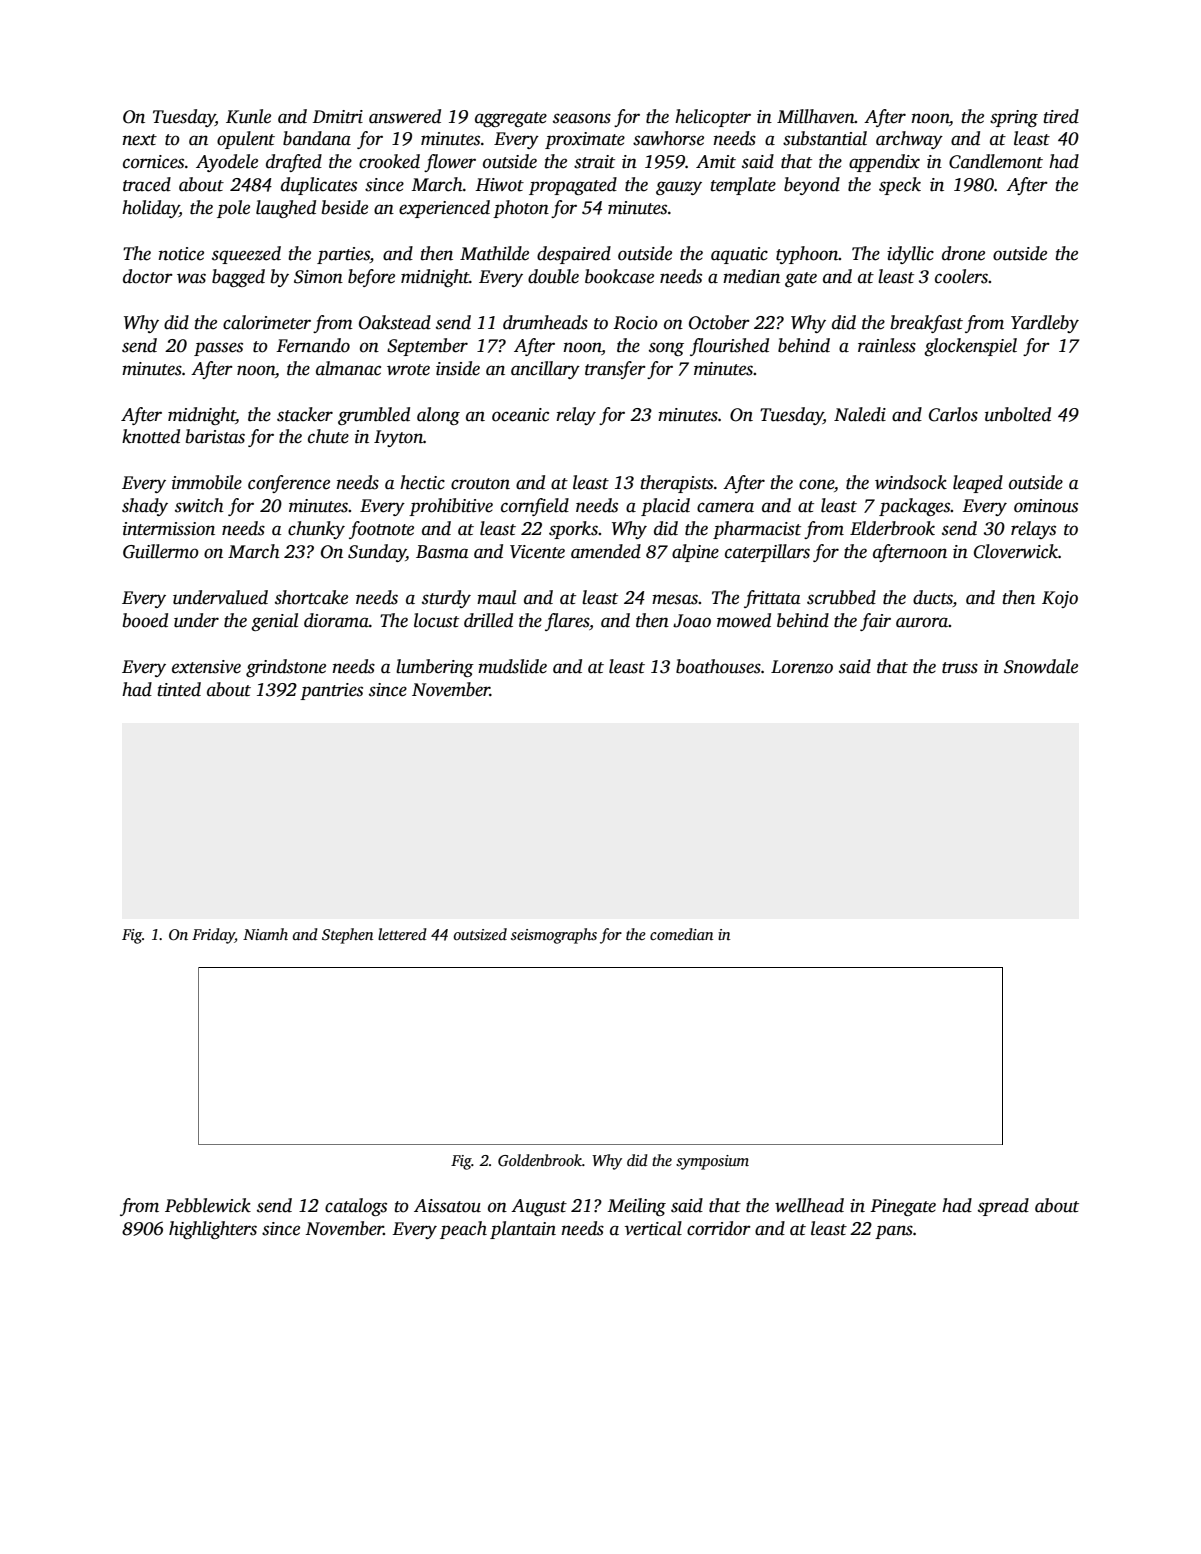 The height and width of the document is (1554, 1201). I want to click on pans, so click(894, 1232).
